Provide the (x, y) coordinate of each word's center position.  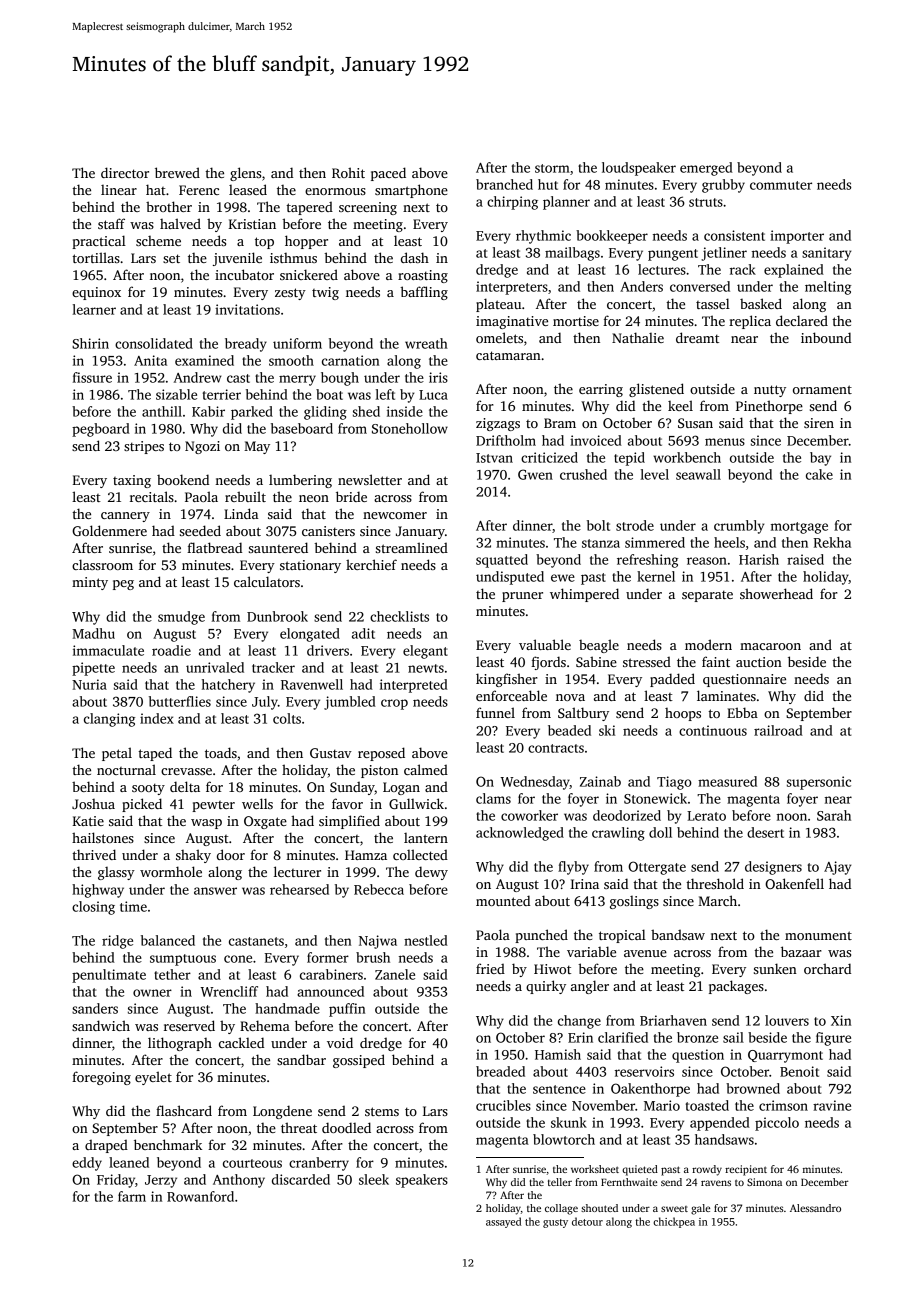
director (125, 172)
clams (493, 798)
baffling (424, 293)
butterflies (180, 701)
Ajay (837, 868)
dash (415, 257)
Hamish (558, 1054)
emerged (706, 169)
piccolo (777, 1124)
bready (246, 345)
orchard (827, 968)
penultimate (109, 976)
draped (106, 1146)
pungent (673, 255)
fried (490, 968)
